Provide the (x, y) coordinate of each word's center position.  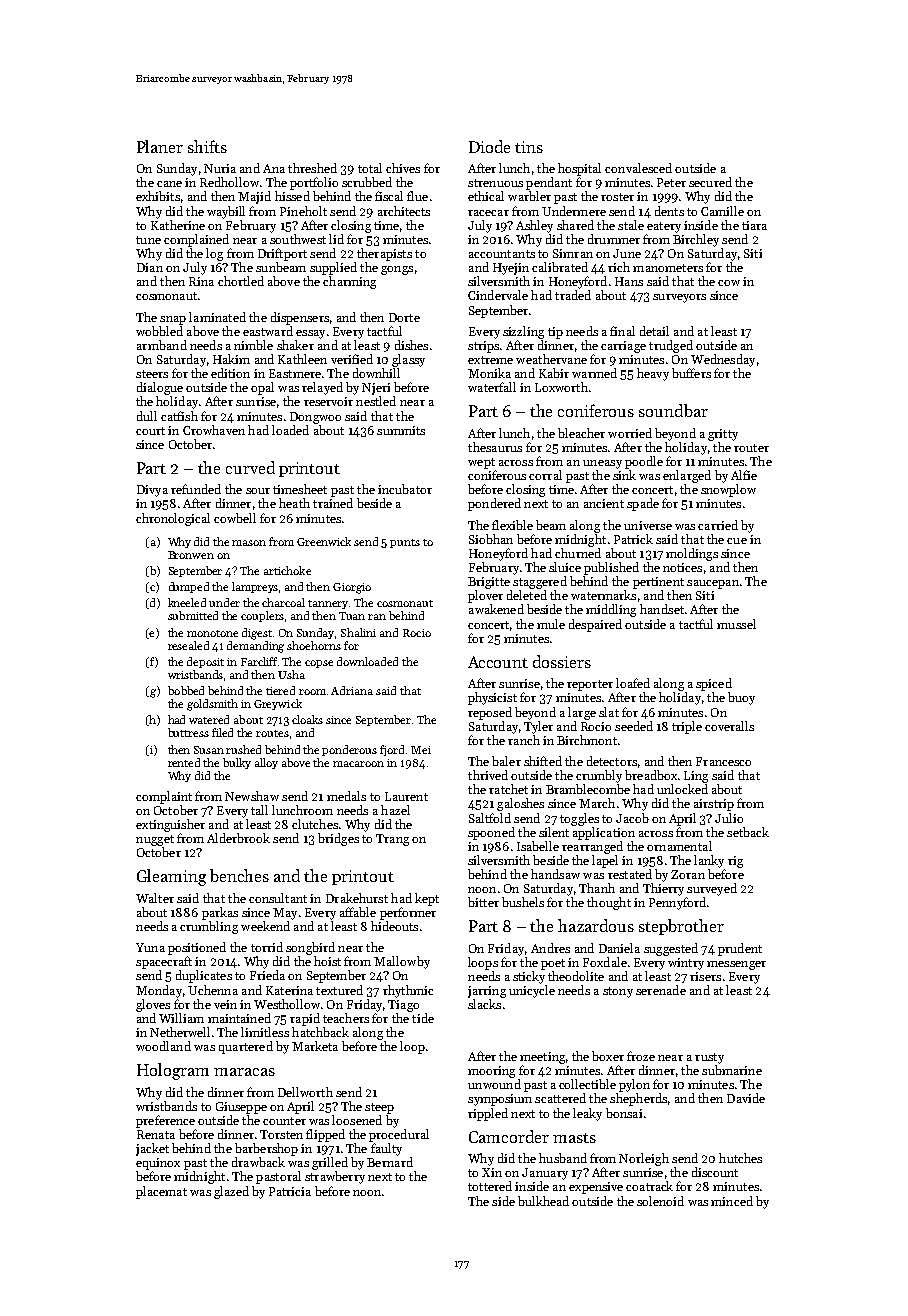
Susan (209, 750)
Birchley (696, 240)
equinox (158, 1164)
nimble (253, 345)
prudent (740, 949)
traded (573, 295)
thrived (488, 775)
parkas (220, 913)
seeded (634, 726)
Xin (492, 1172)
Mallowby (402, 962)
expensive (596, 1188)
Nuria (220, 168)
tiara (754, 225)
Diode (489, 146)
